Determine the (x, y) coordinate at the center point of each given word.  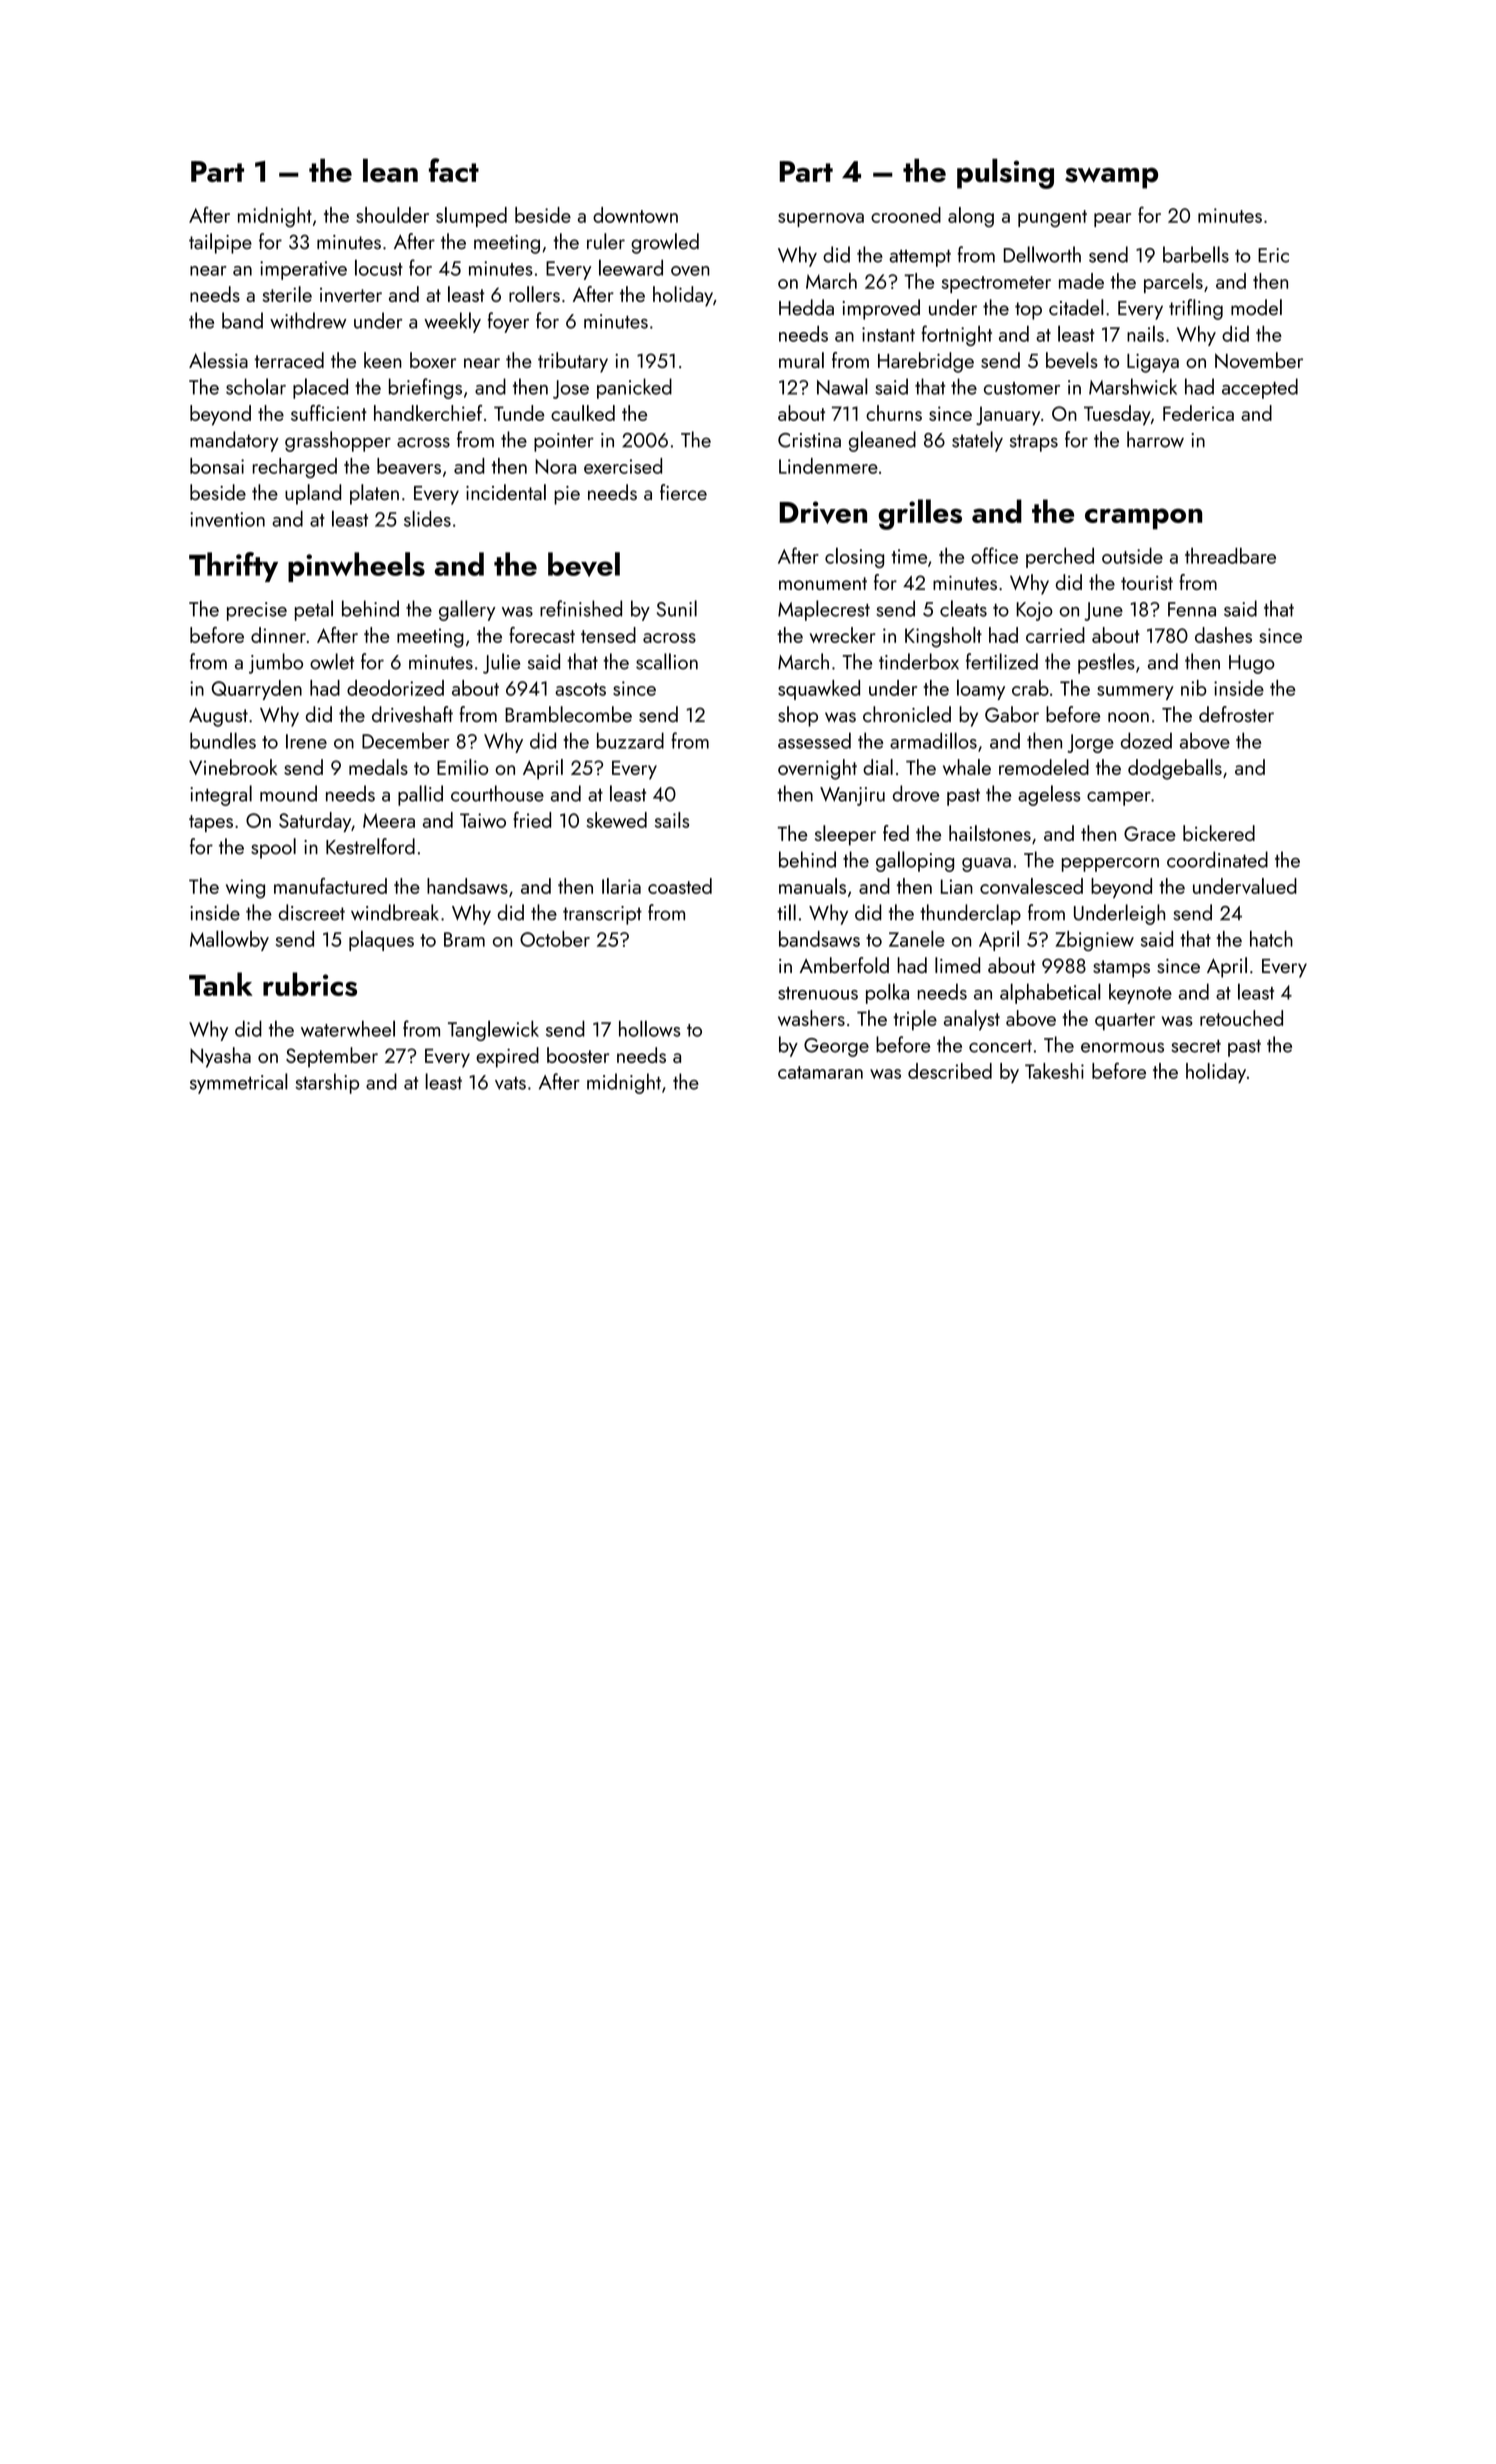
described (950, 1071)
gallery (467, 610)
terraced (289, 360)
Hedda (806, 307)
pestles (1106, 663)
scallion (667, 661)
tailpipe (220, 243)
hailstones (990, 833)
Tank (221, 984)
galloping (915, 861)
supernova (821, 220)
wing (245, 889)
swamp (1111, 178)
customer (1022, 388)
